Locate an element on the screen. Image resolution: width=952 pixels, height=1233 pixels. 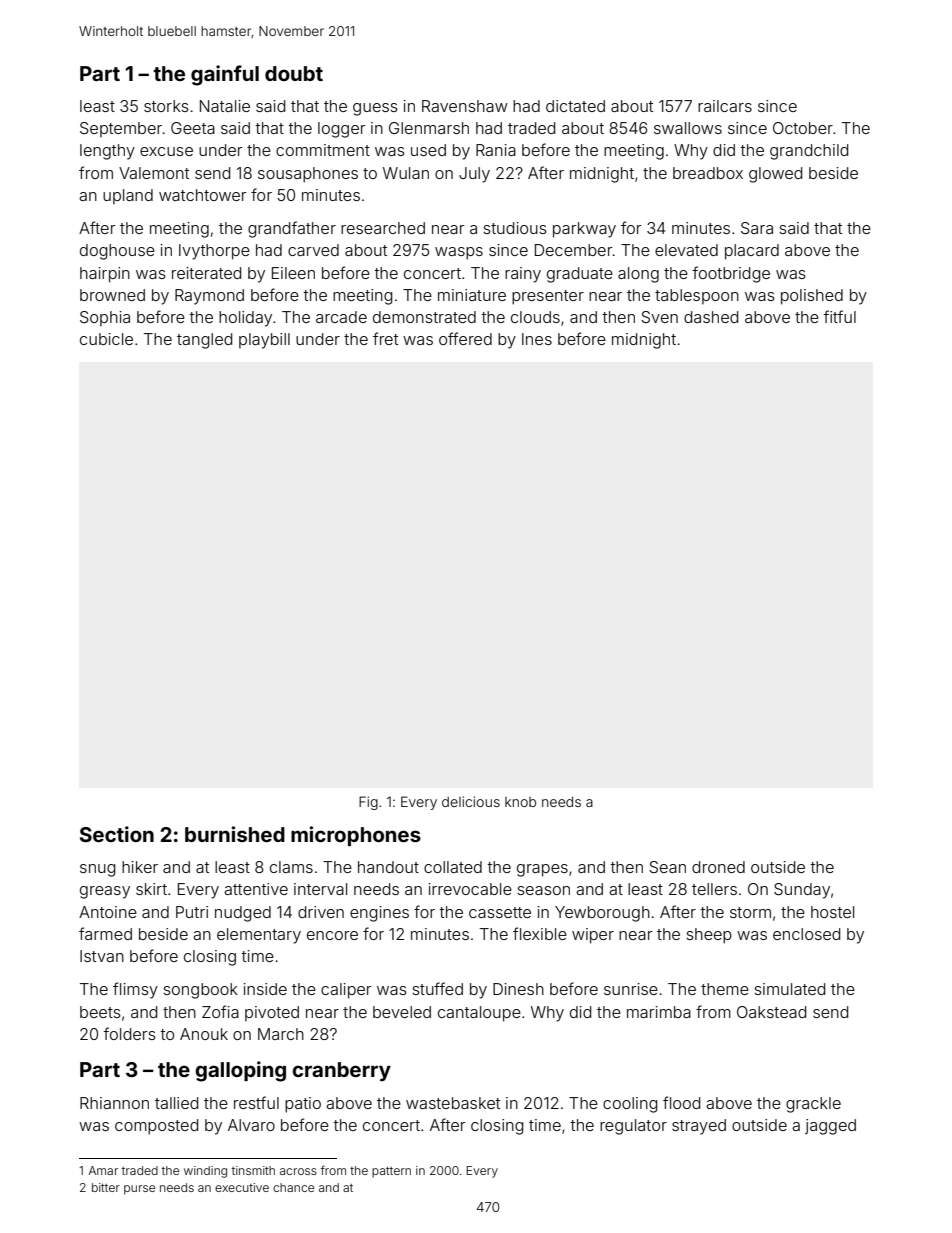
fitful is located at coordinates (839, 316).
